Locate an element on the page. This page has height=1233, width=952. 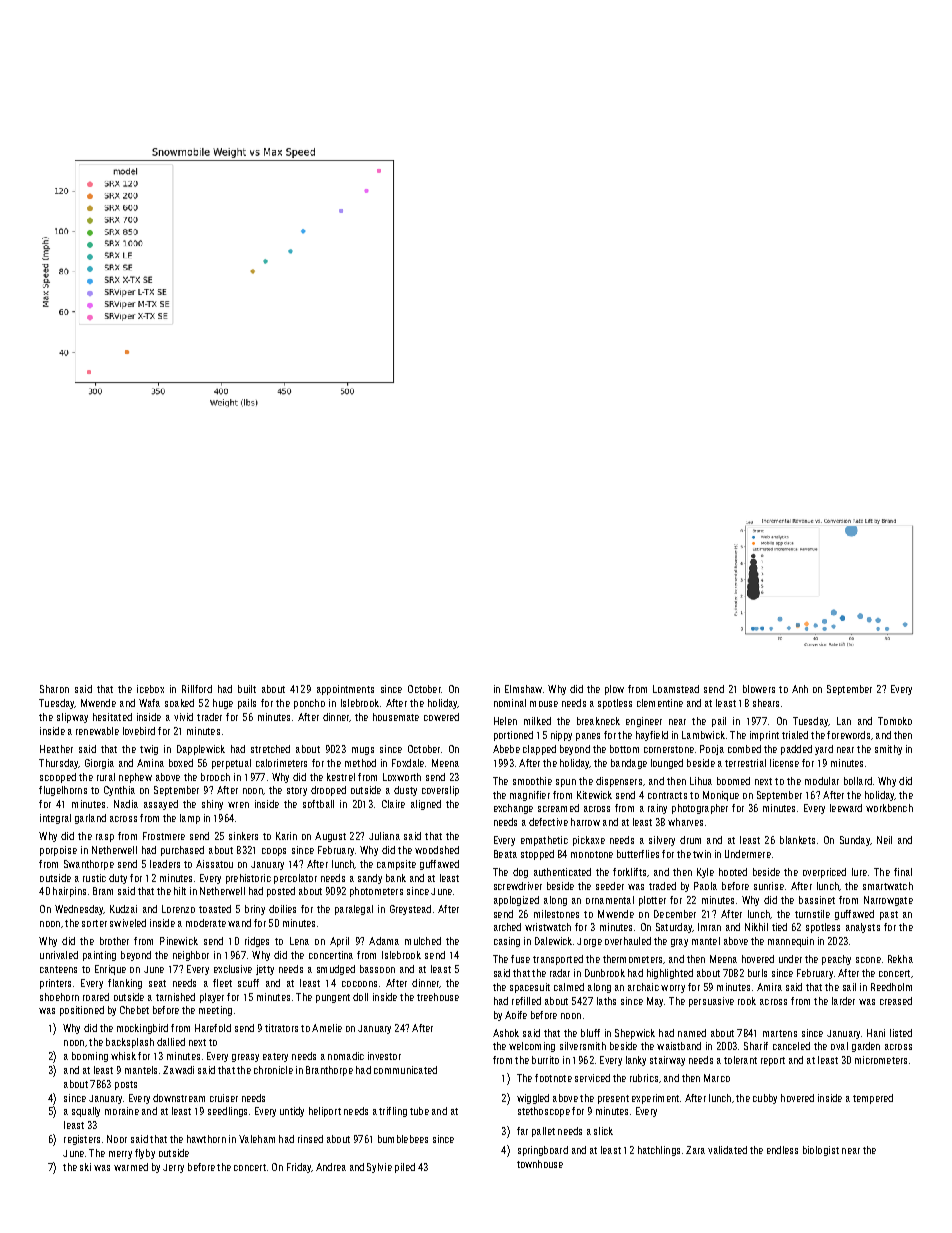
blankets is located at coordinates (797, 840).
